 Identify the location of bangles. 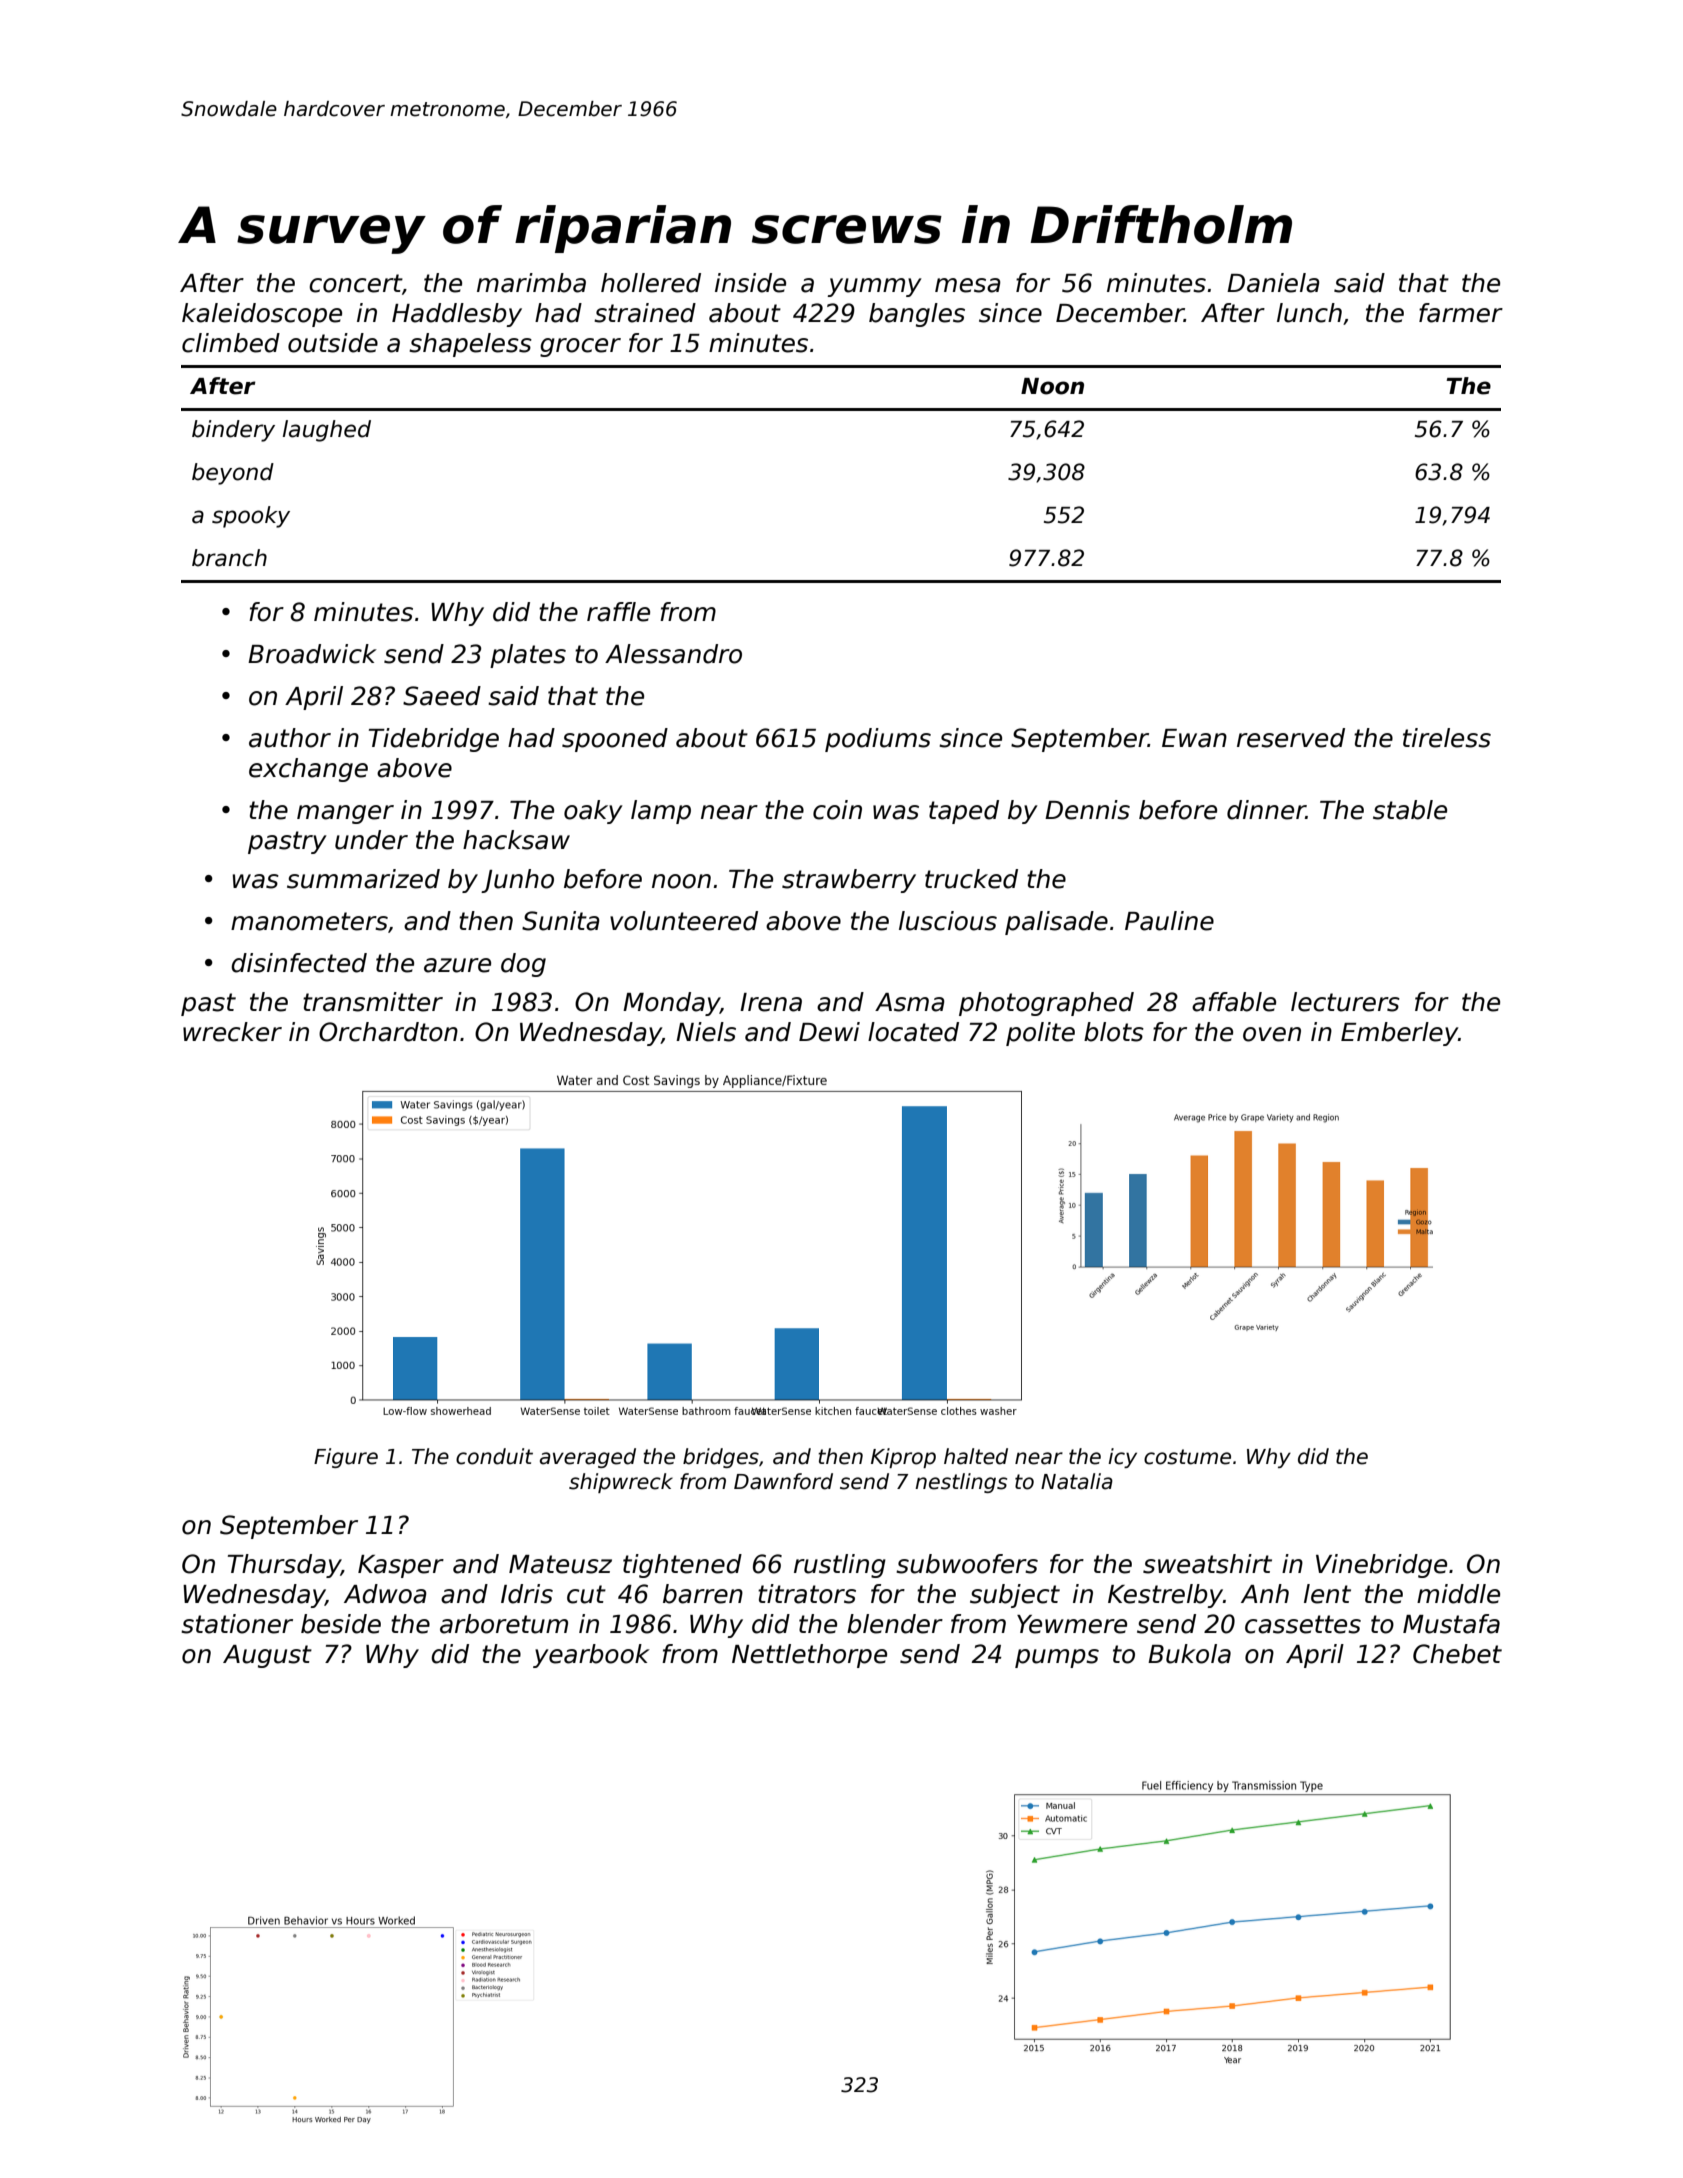
(917, 315).
